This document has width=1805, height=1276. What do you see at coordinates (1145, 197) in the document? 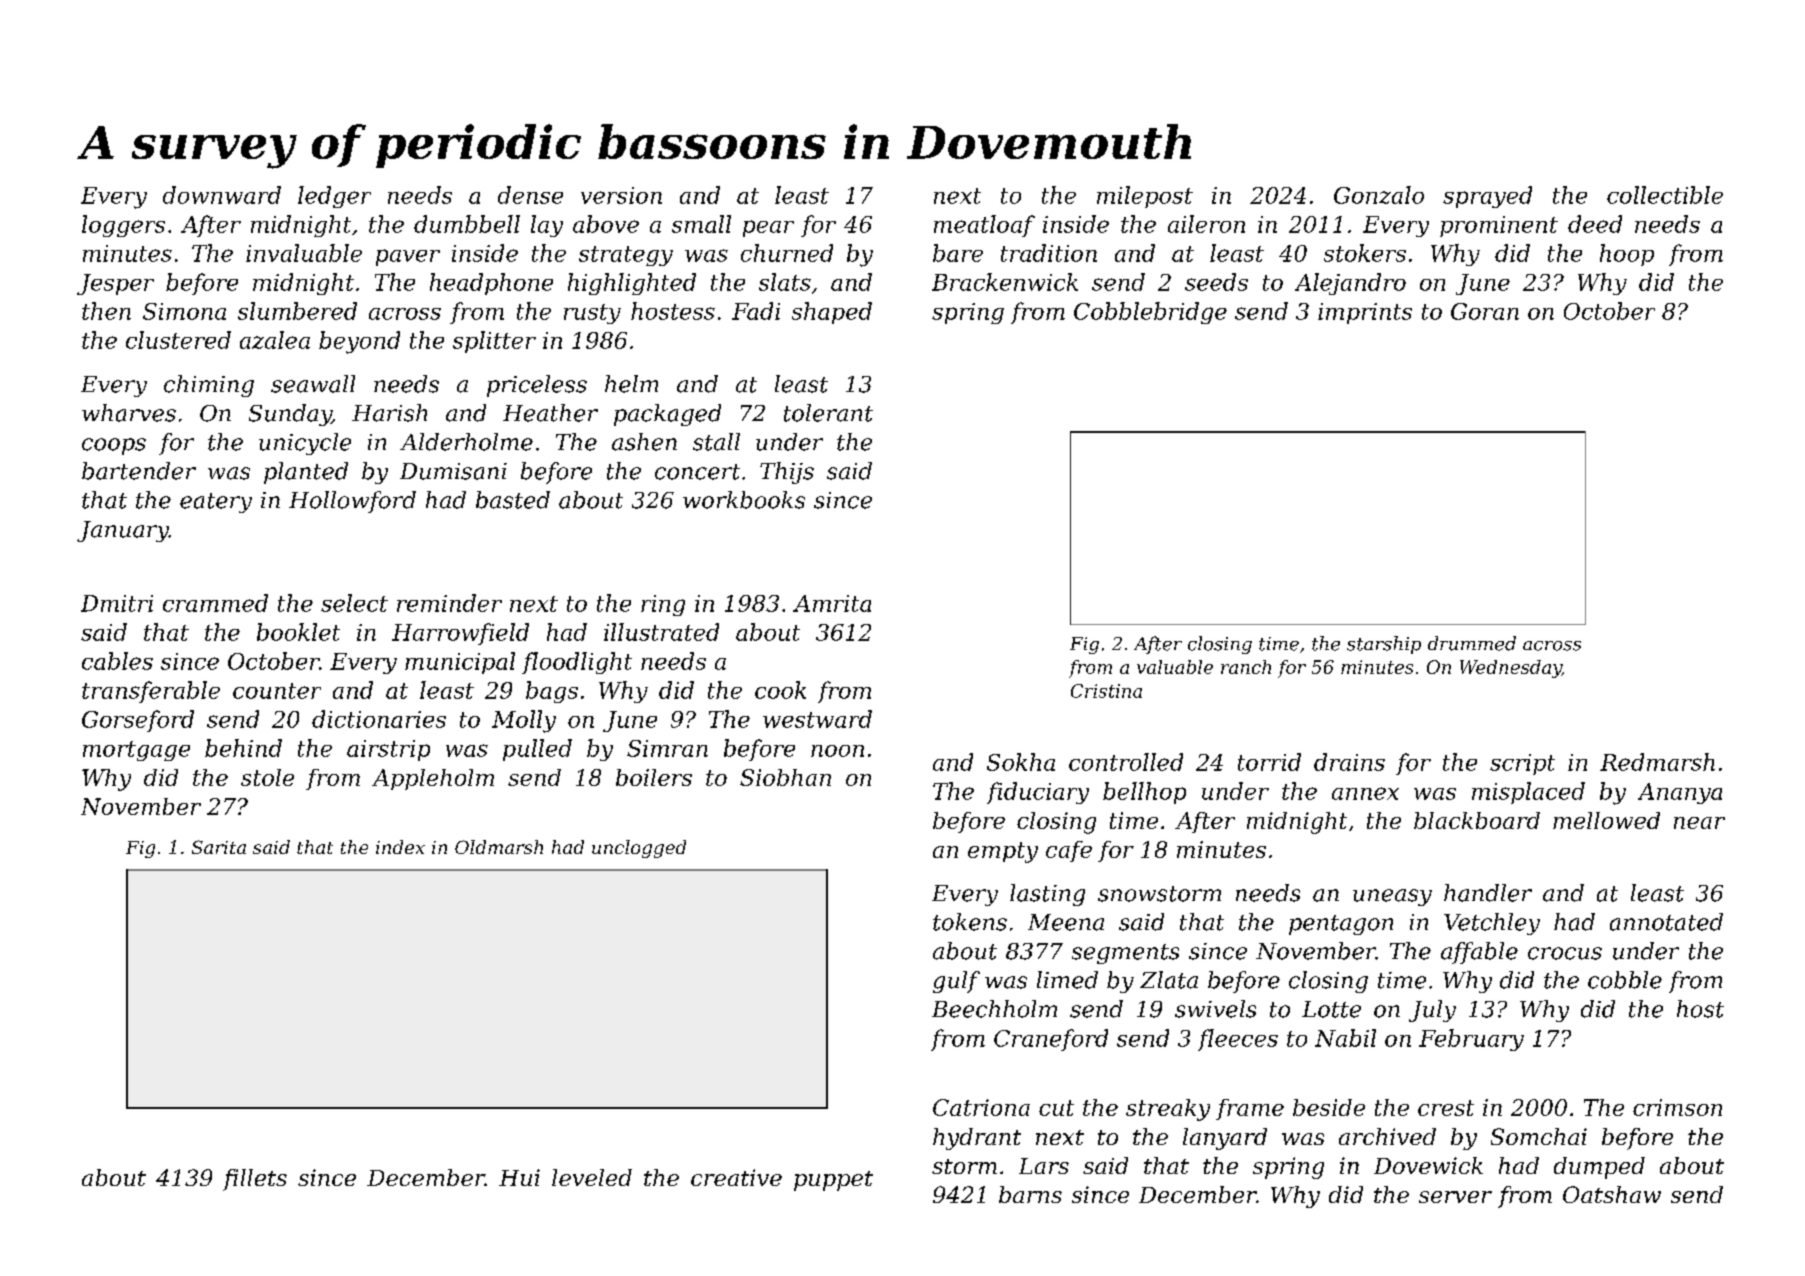
I see `milepost` at bounding box center [1145, 197].
